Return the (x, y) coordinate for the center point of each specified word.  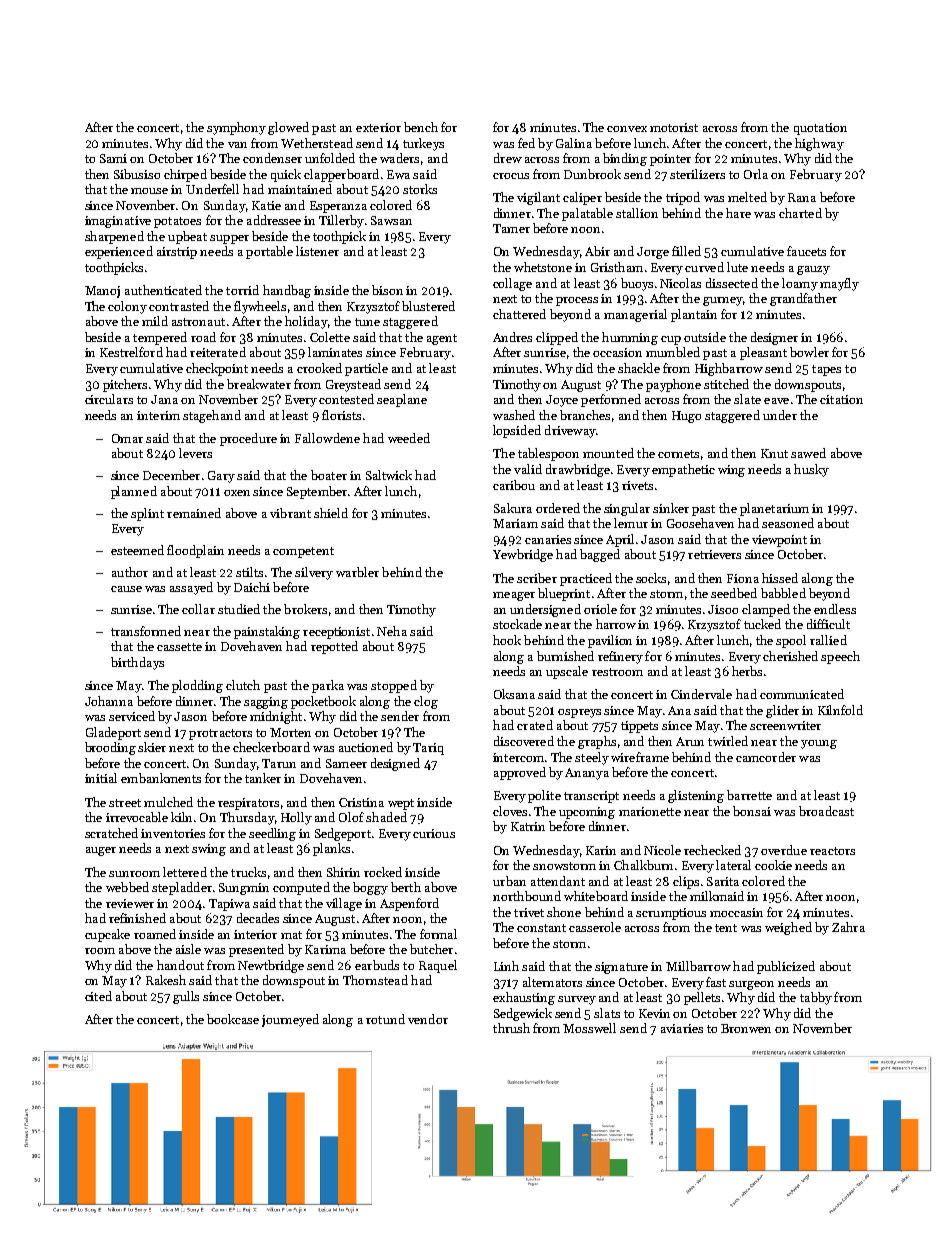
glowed (288, 128)
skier (152, 747)
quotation (820, 129)
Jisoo (723, 609)
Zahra (848, 927)
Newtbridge (271, 966)
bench (421, 127)
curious (434, 833)
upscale (567, 672)
